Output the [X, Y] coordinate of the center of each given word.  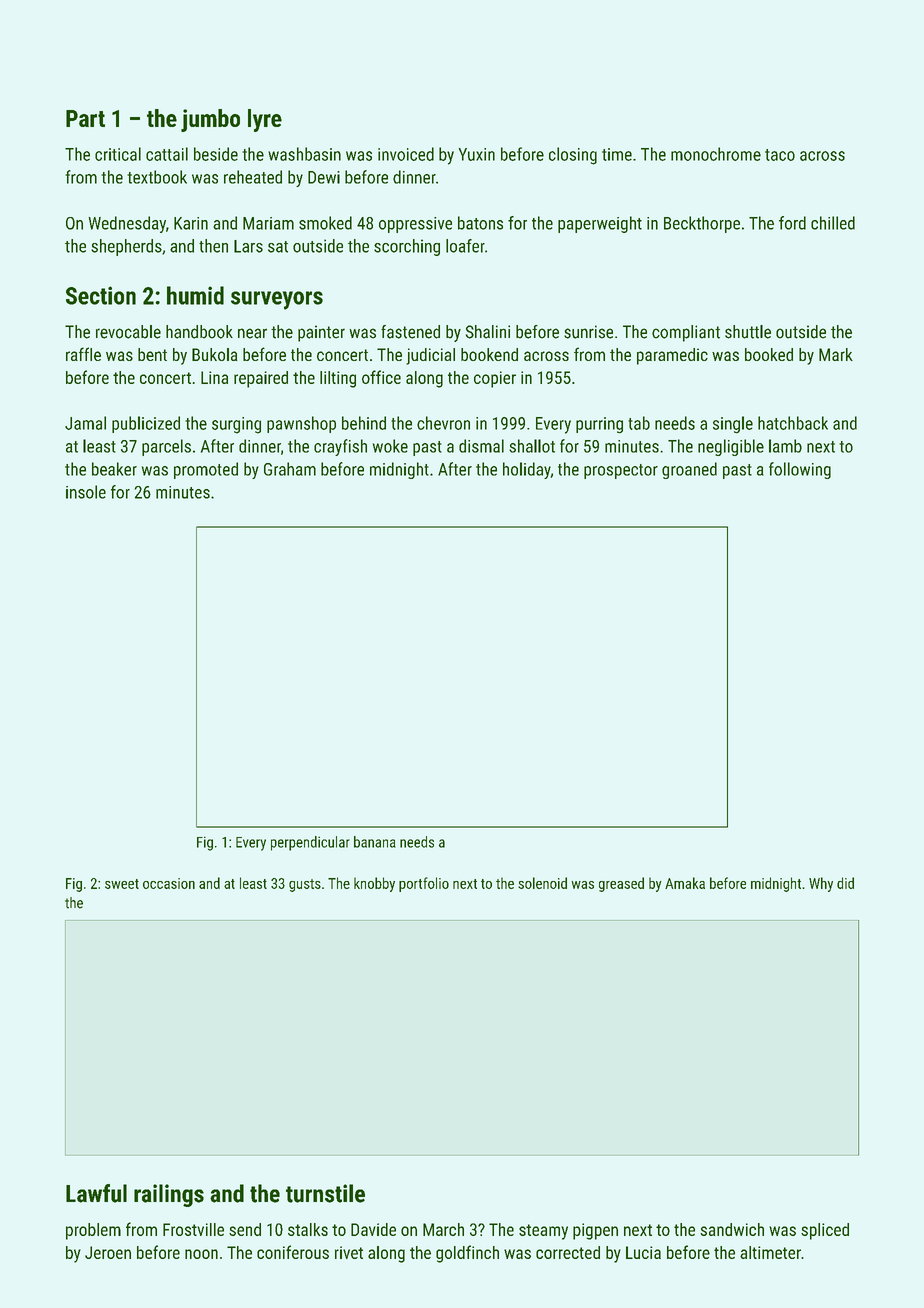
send [245, 1229]
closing [573, 156]
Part [85, 118]
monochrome [716, 154]
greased [621, 884]
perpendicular [310, 843]
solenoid [542, 883]
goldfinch [467, 1254]
